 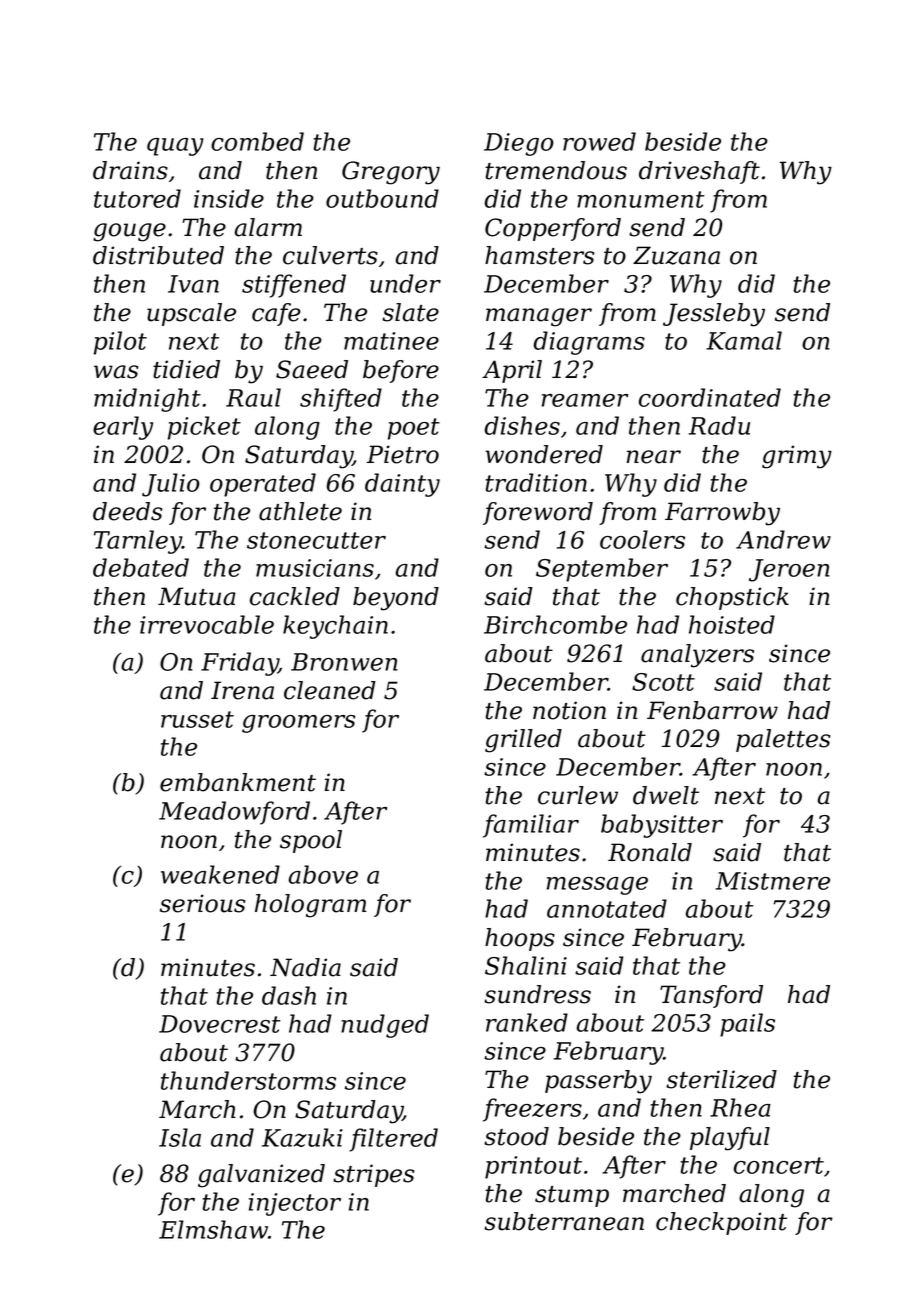 I want to click on Birchcombe, so click(x=555, y=624).
